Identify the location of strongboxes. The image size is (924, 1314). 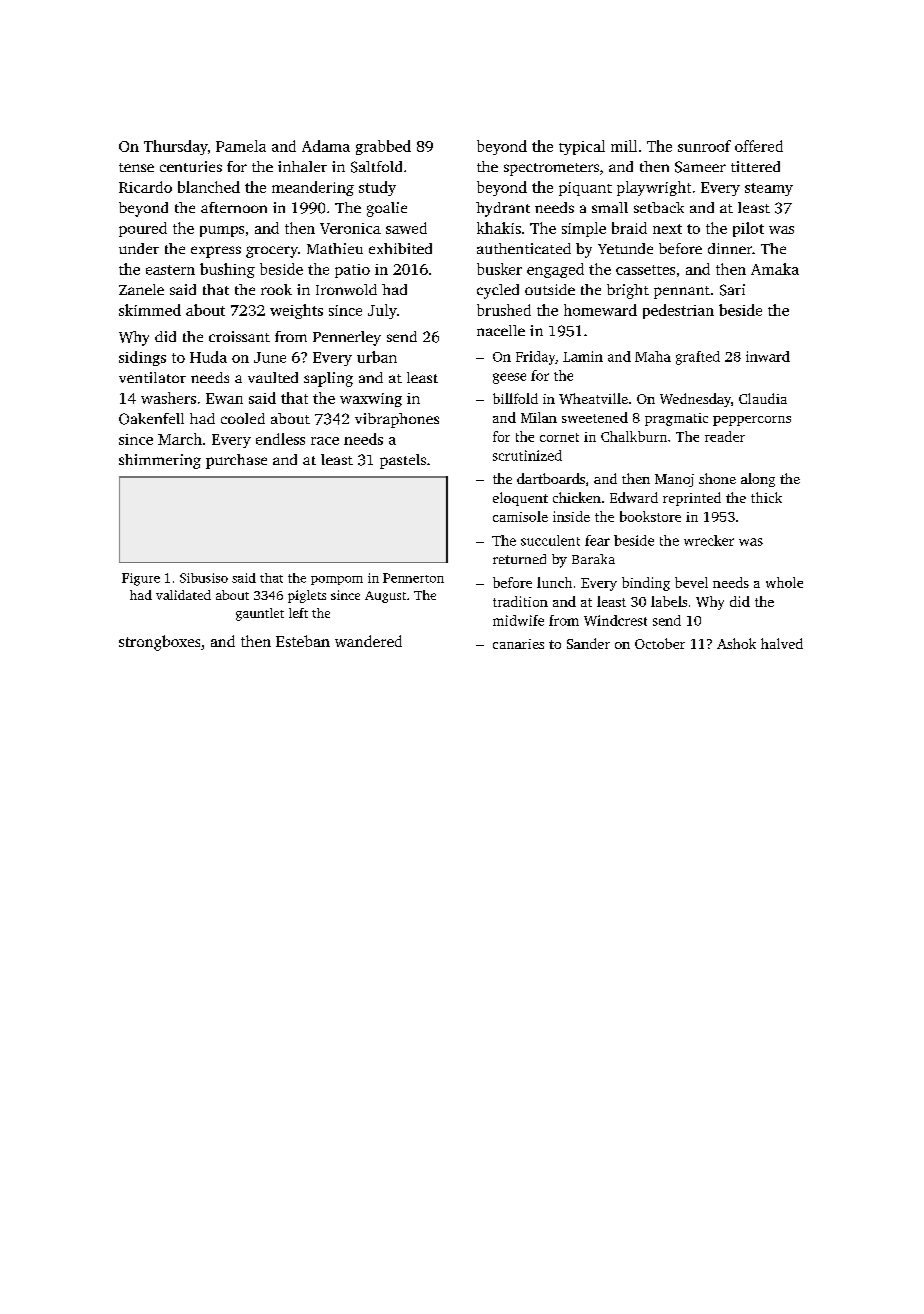
(159, 643).
